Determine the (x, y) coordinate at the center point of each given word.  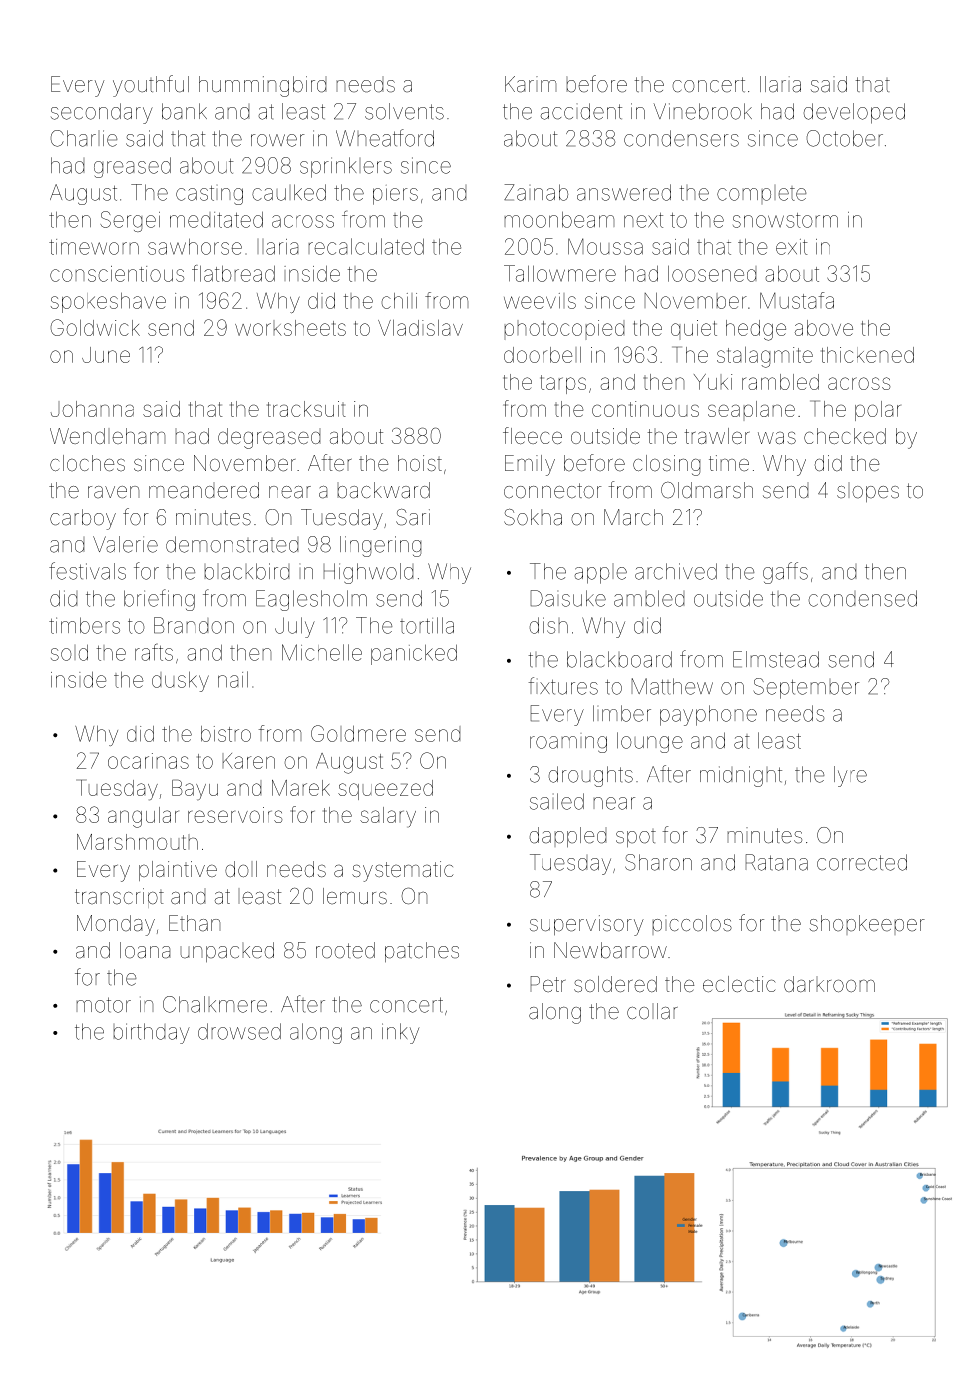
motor (103, 1005)
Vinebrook (702, 111)
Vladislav (420, 327)
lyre (850, 776)
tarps (563, 384)
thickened (867, 355)
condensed (862, 598)
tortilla (427, 625)
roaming (568, 743)
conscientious (117, 274)
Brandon (194, 625)
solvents (404, 111)
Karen (248, 761)
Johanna (92, 409)
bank (184, 111)
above (823, 328)
